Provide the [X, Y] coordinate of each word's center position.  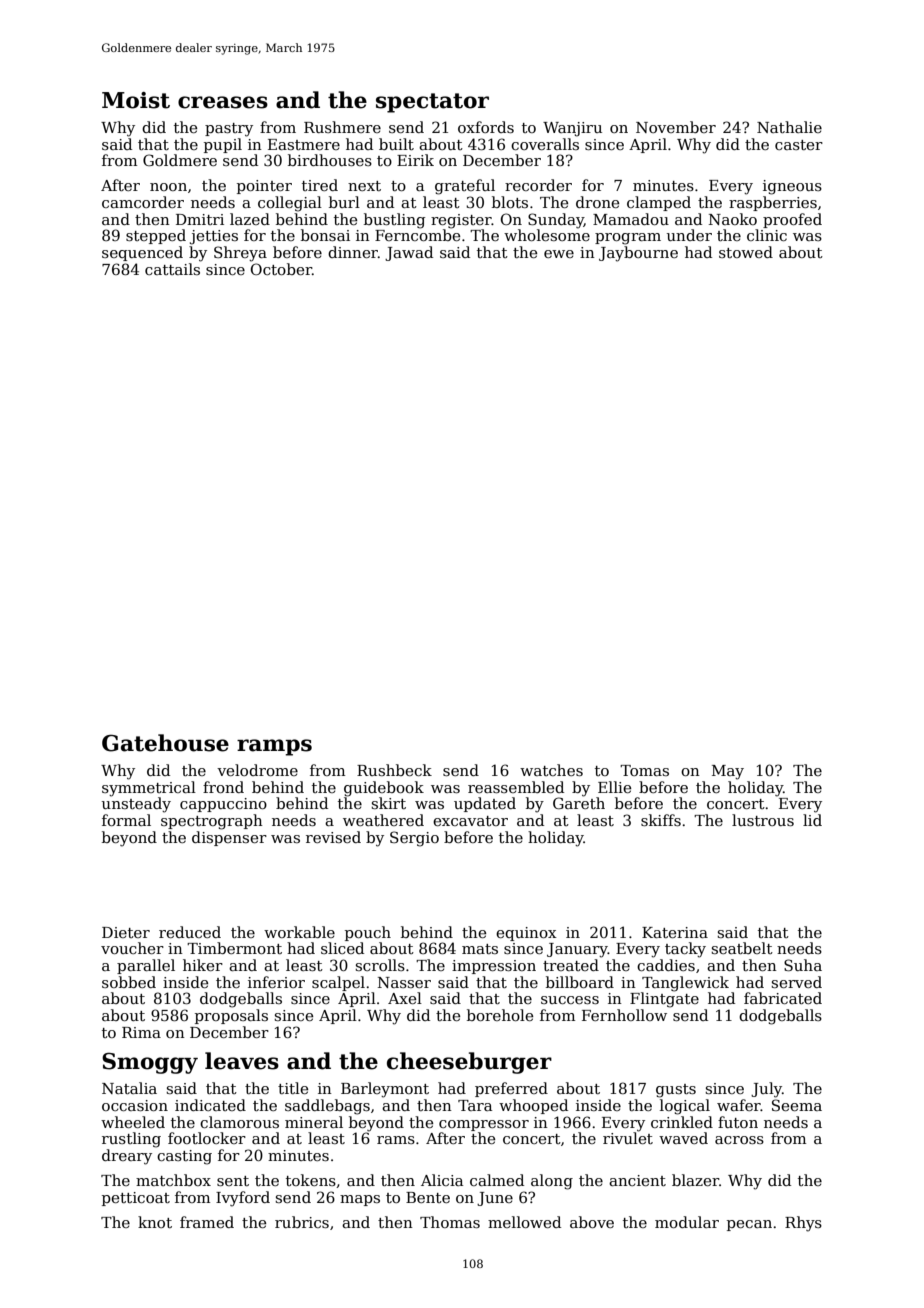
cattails [172, 269]
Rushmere [342, 127]
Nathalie [789, 127]
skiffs [661, 820]
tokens [311, 1180]
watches [551, 770]
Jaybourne [638, 254]
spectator [432, 103]
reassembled [516, 787]
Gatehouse [165, 743]
